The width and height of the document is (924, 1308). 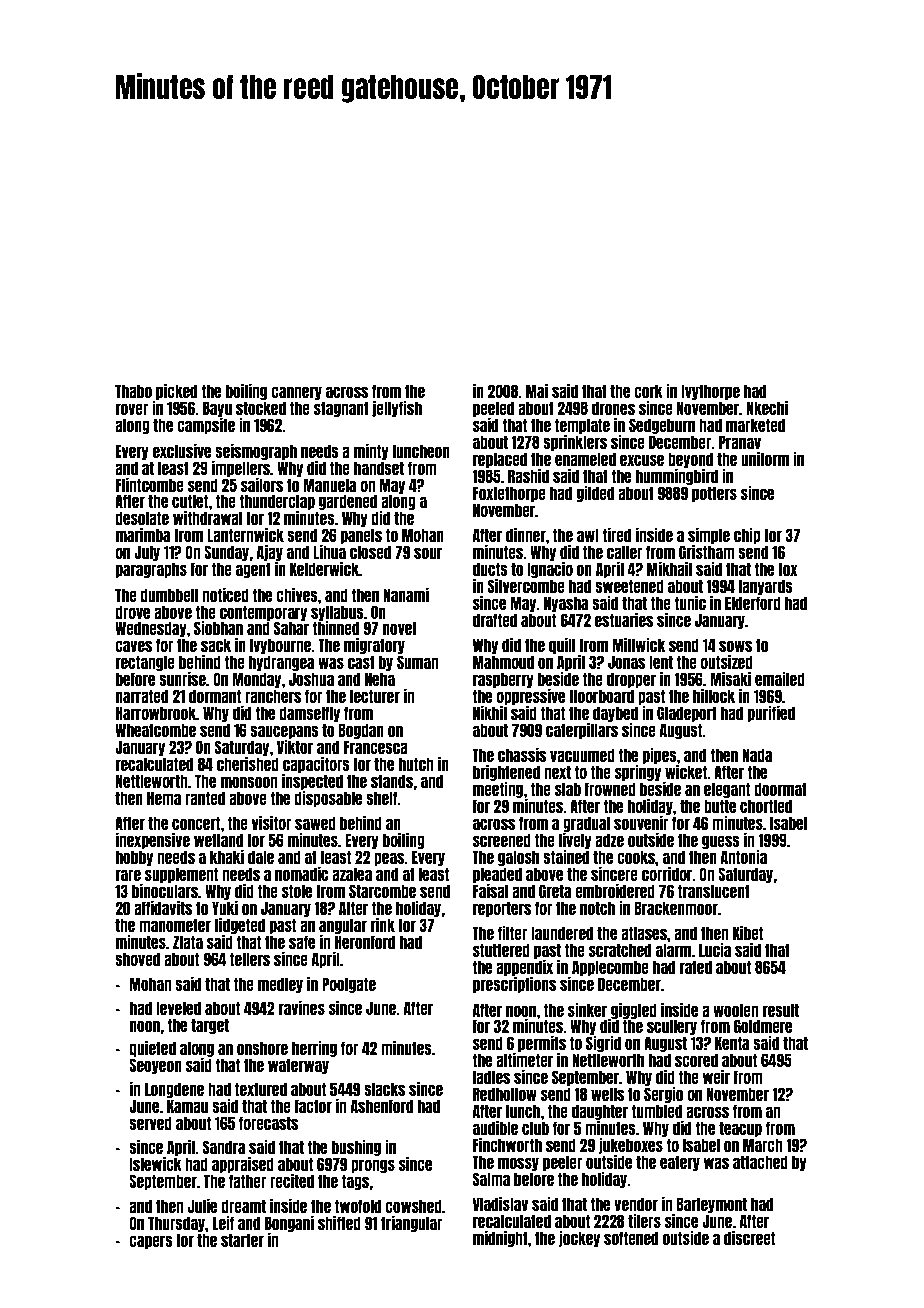 I want to click on cork, so click(x=648, y=391).
